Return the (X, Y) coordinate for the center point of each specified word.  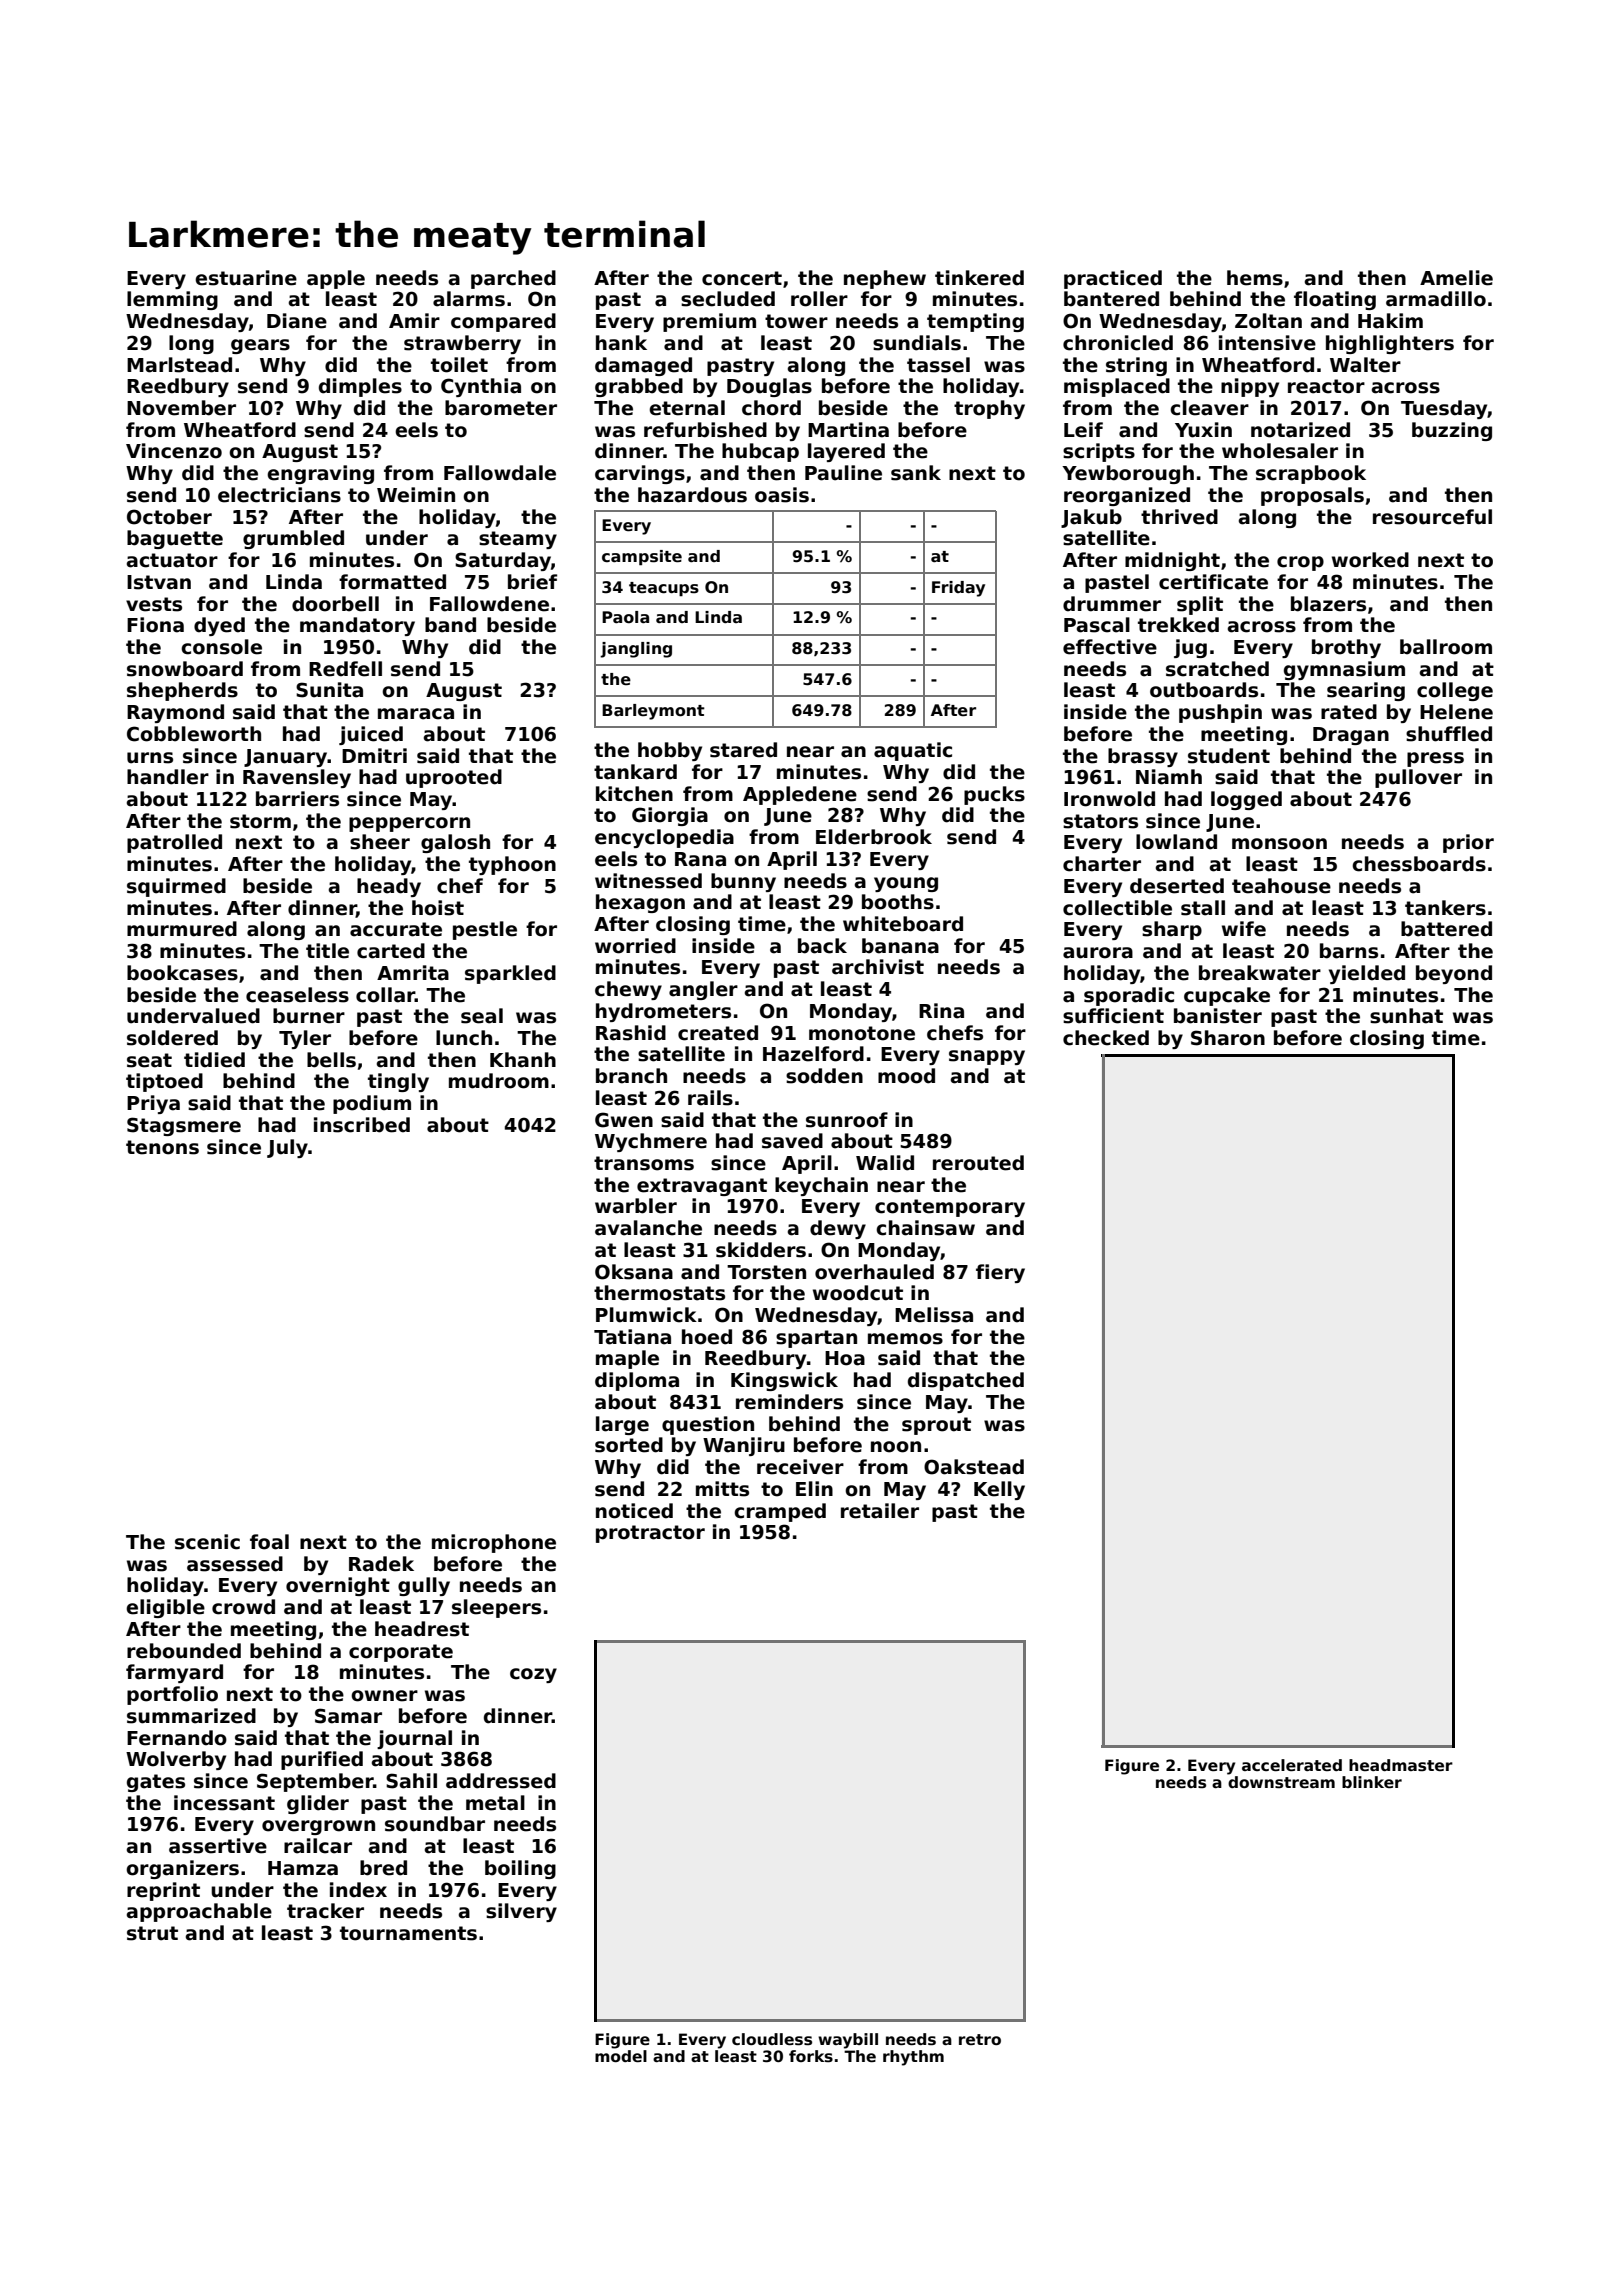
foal (269, 1542)
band (450, 625)
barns (1349, 951)
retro (980, 2039)
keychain (821, 1186)
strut (152, 1933)
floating (1335, 300)
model (621, 2056)
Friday (958, 589)
